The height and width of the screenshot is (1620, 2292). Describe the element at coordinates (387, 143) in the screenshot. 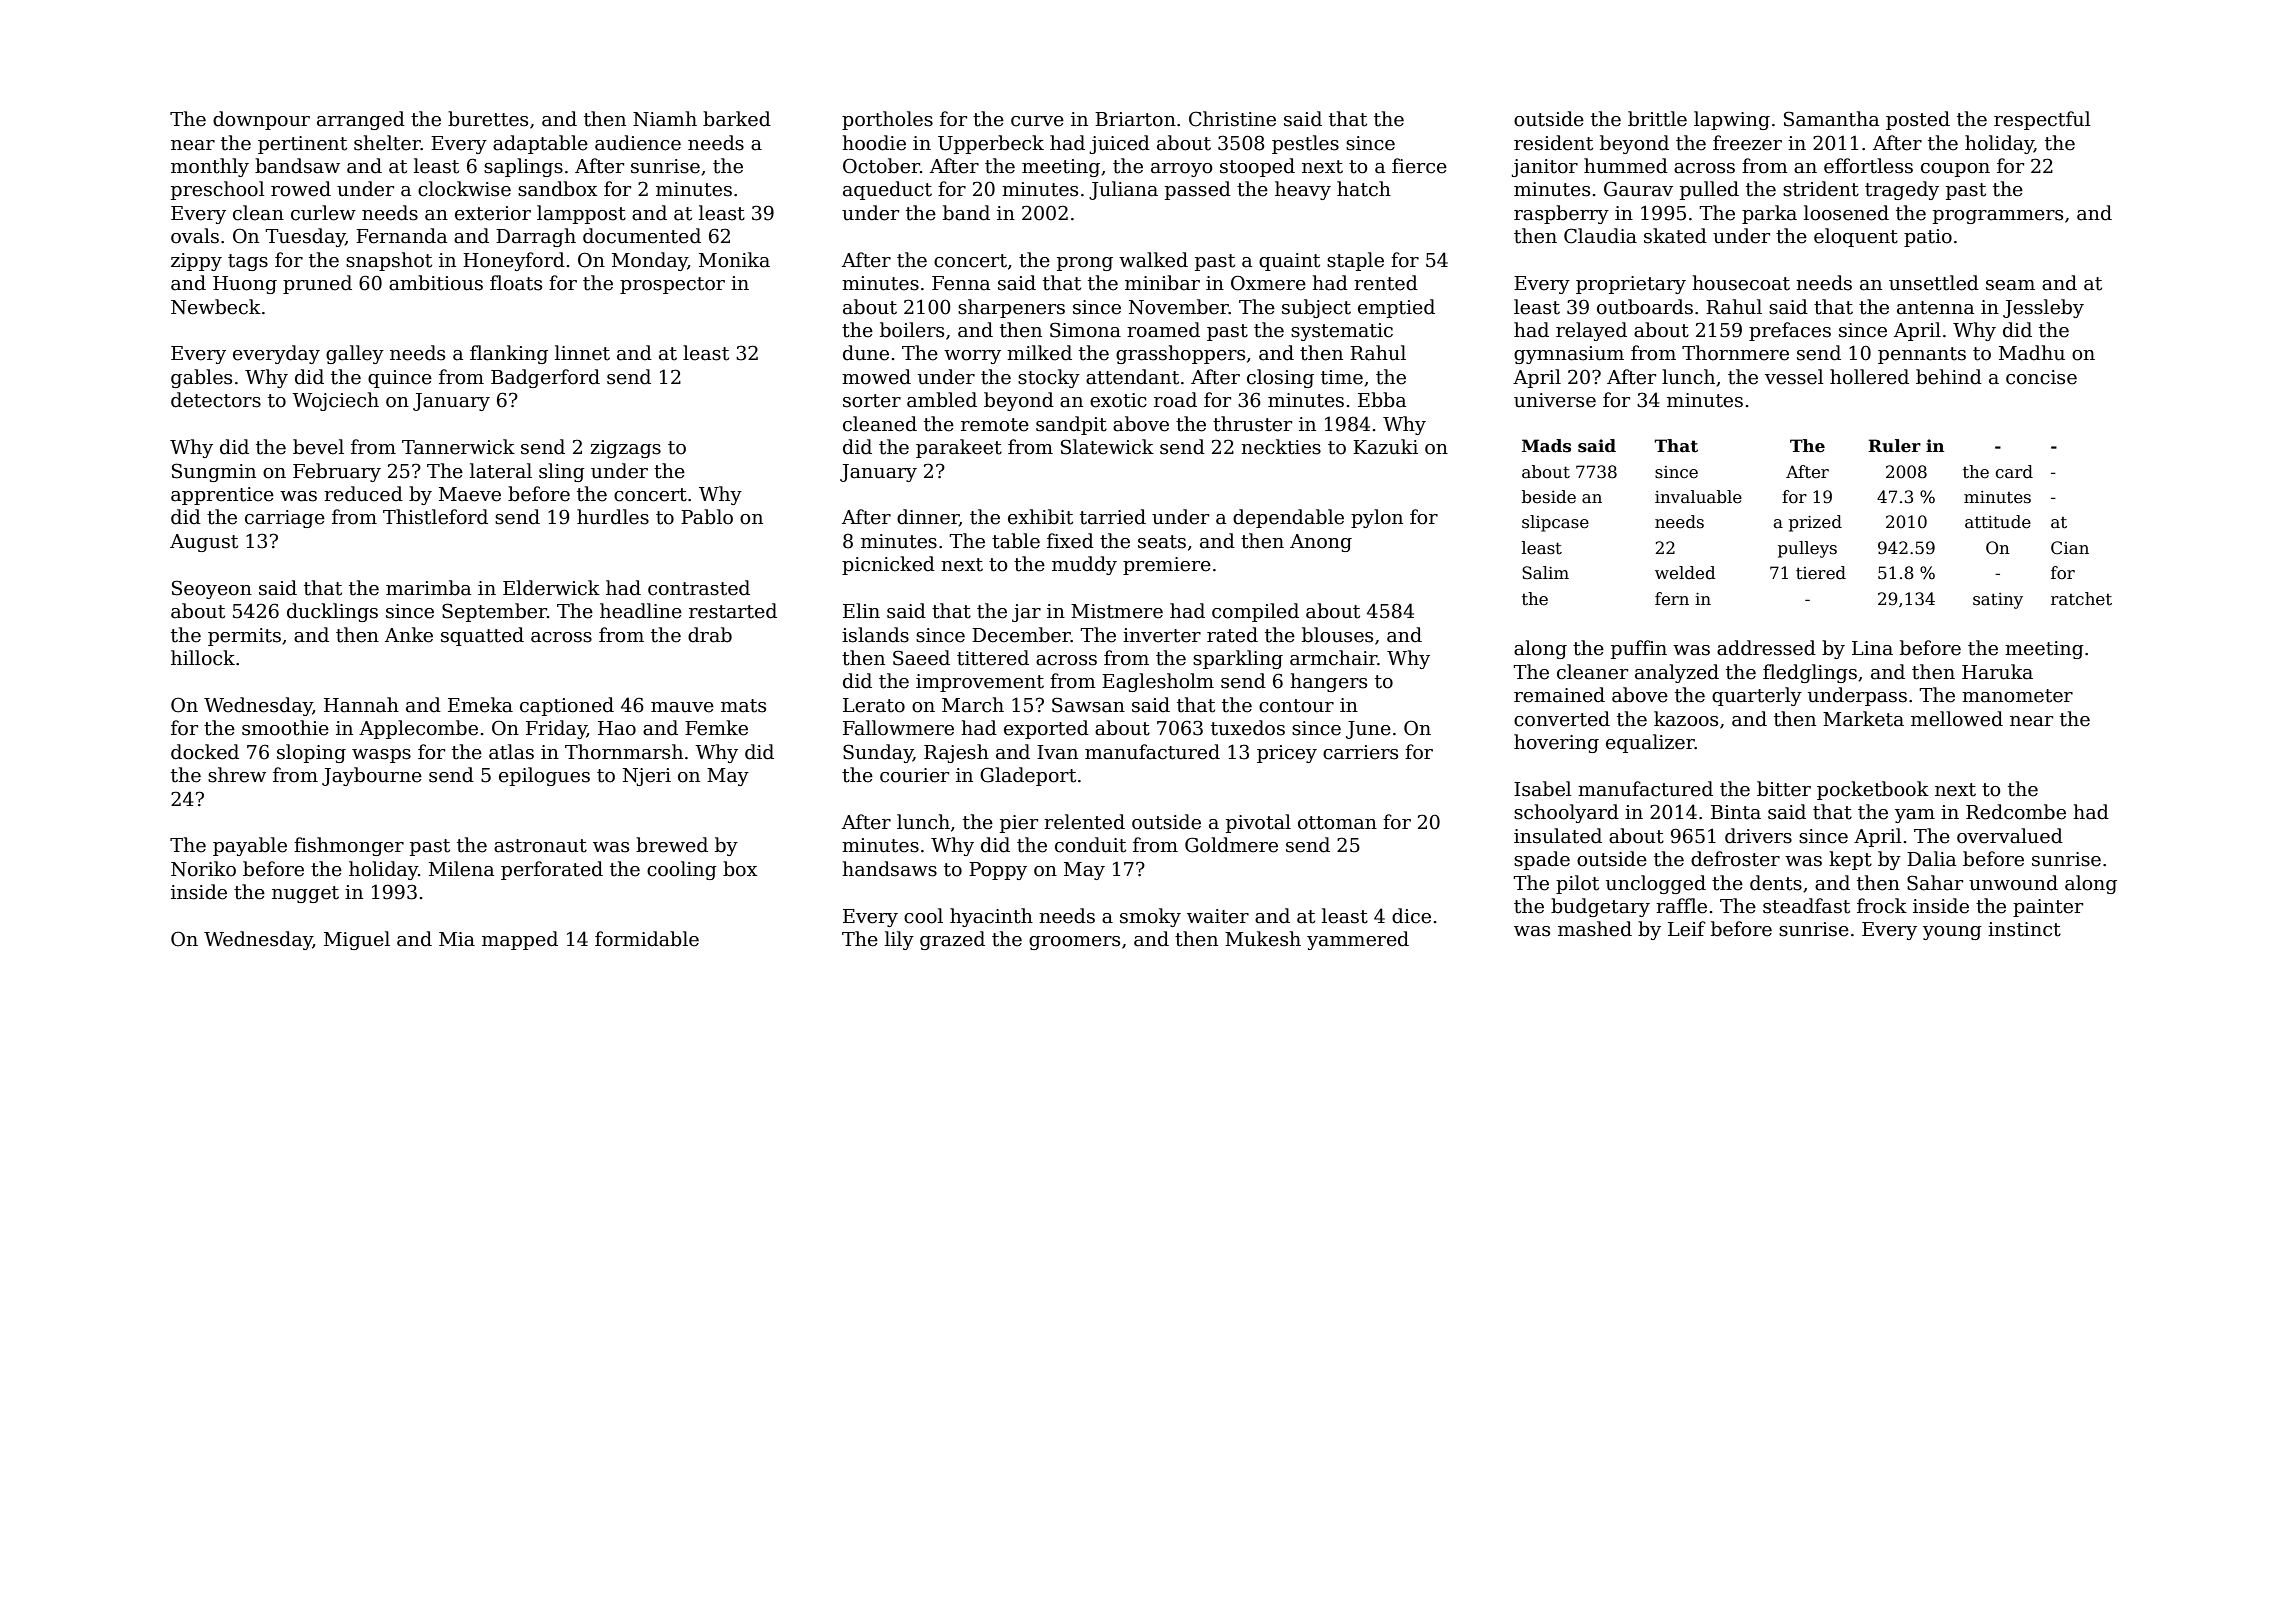

I see `shelter` at that location.
